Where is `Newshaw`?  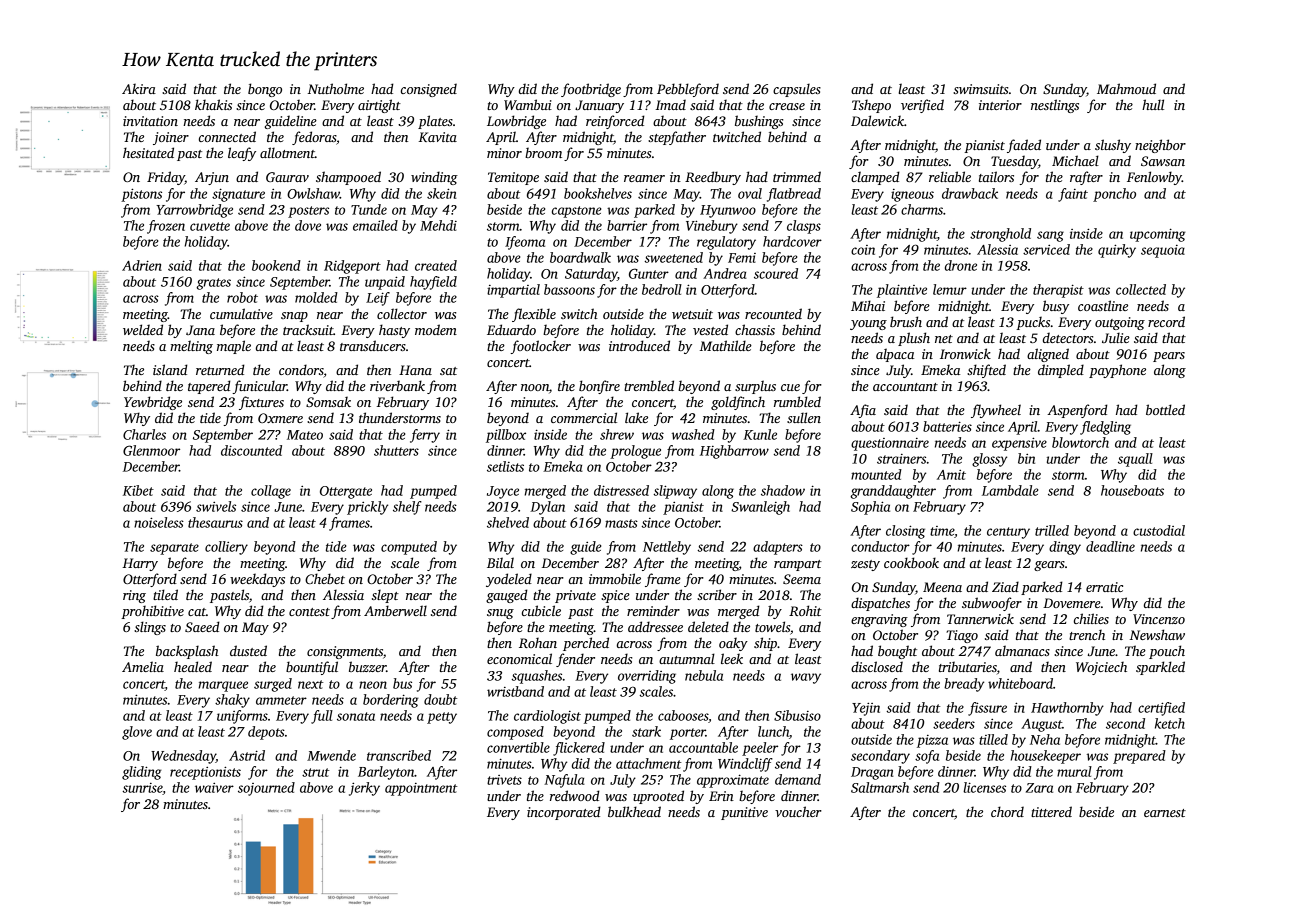 Newshaw is located at coordinates (1157, 634).
